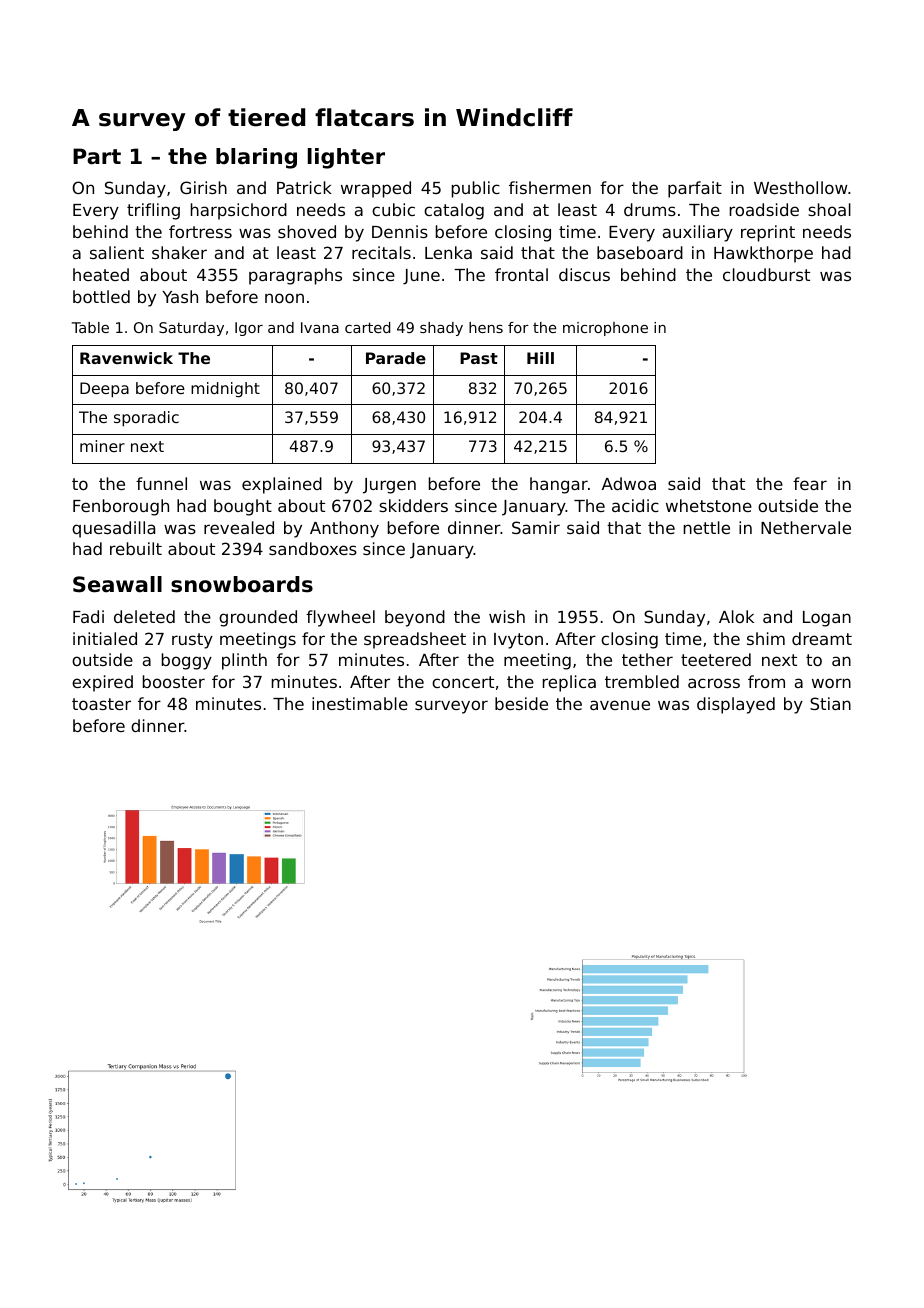 The height and width of the image is (1308, 924). I want to click on revealed, so click(239, 527).
